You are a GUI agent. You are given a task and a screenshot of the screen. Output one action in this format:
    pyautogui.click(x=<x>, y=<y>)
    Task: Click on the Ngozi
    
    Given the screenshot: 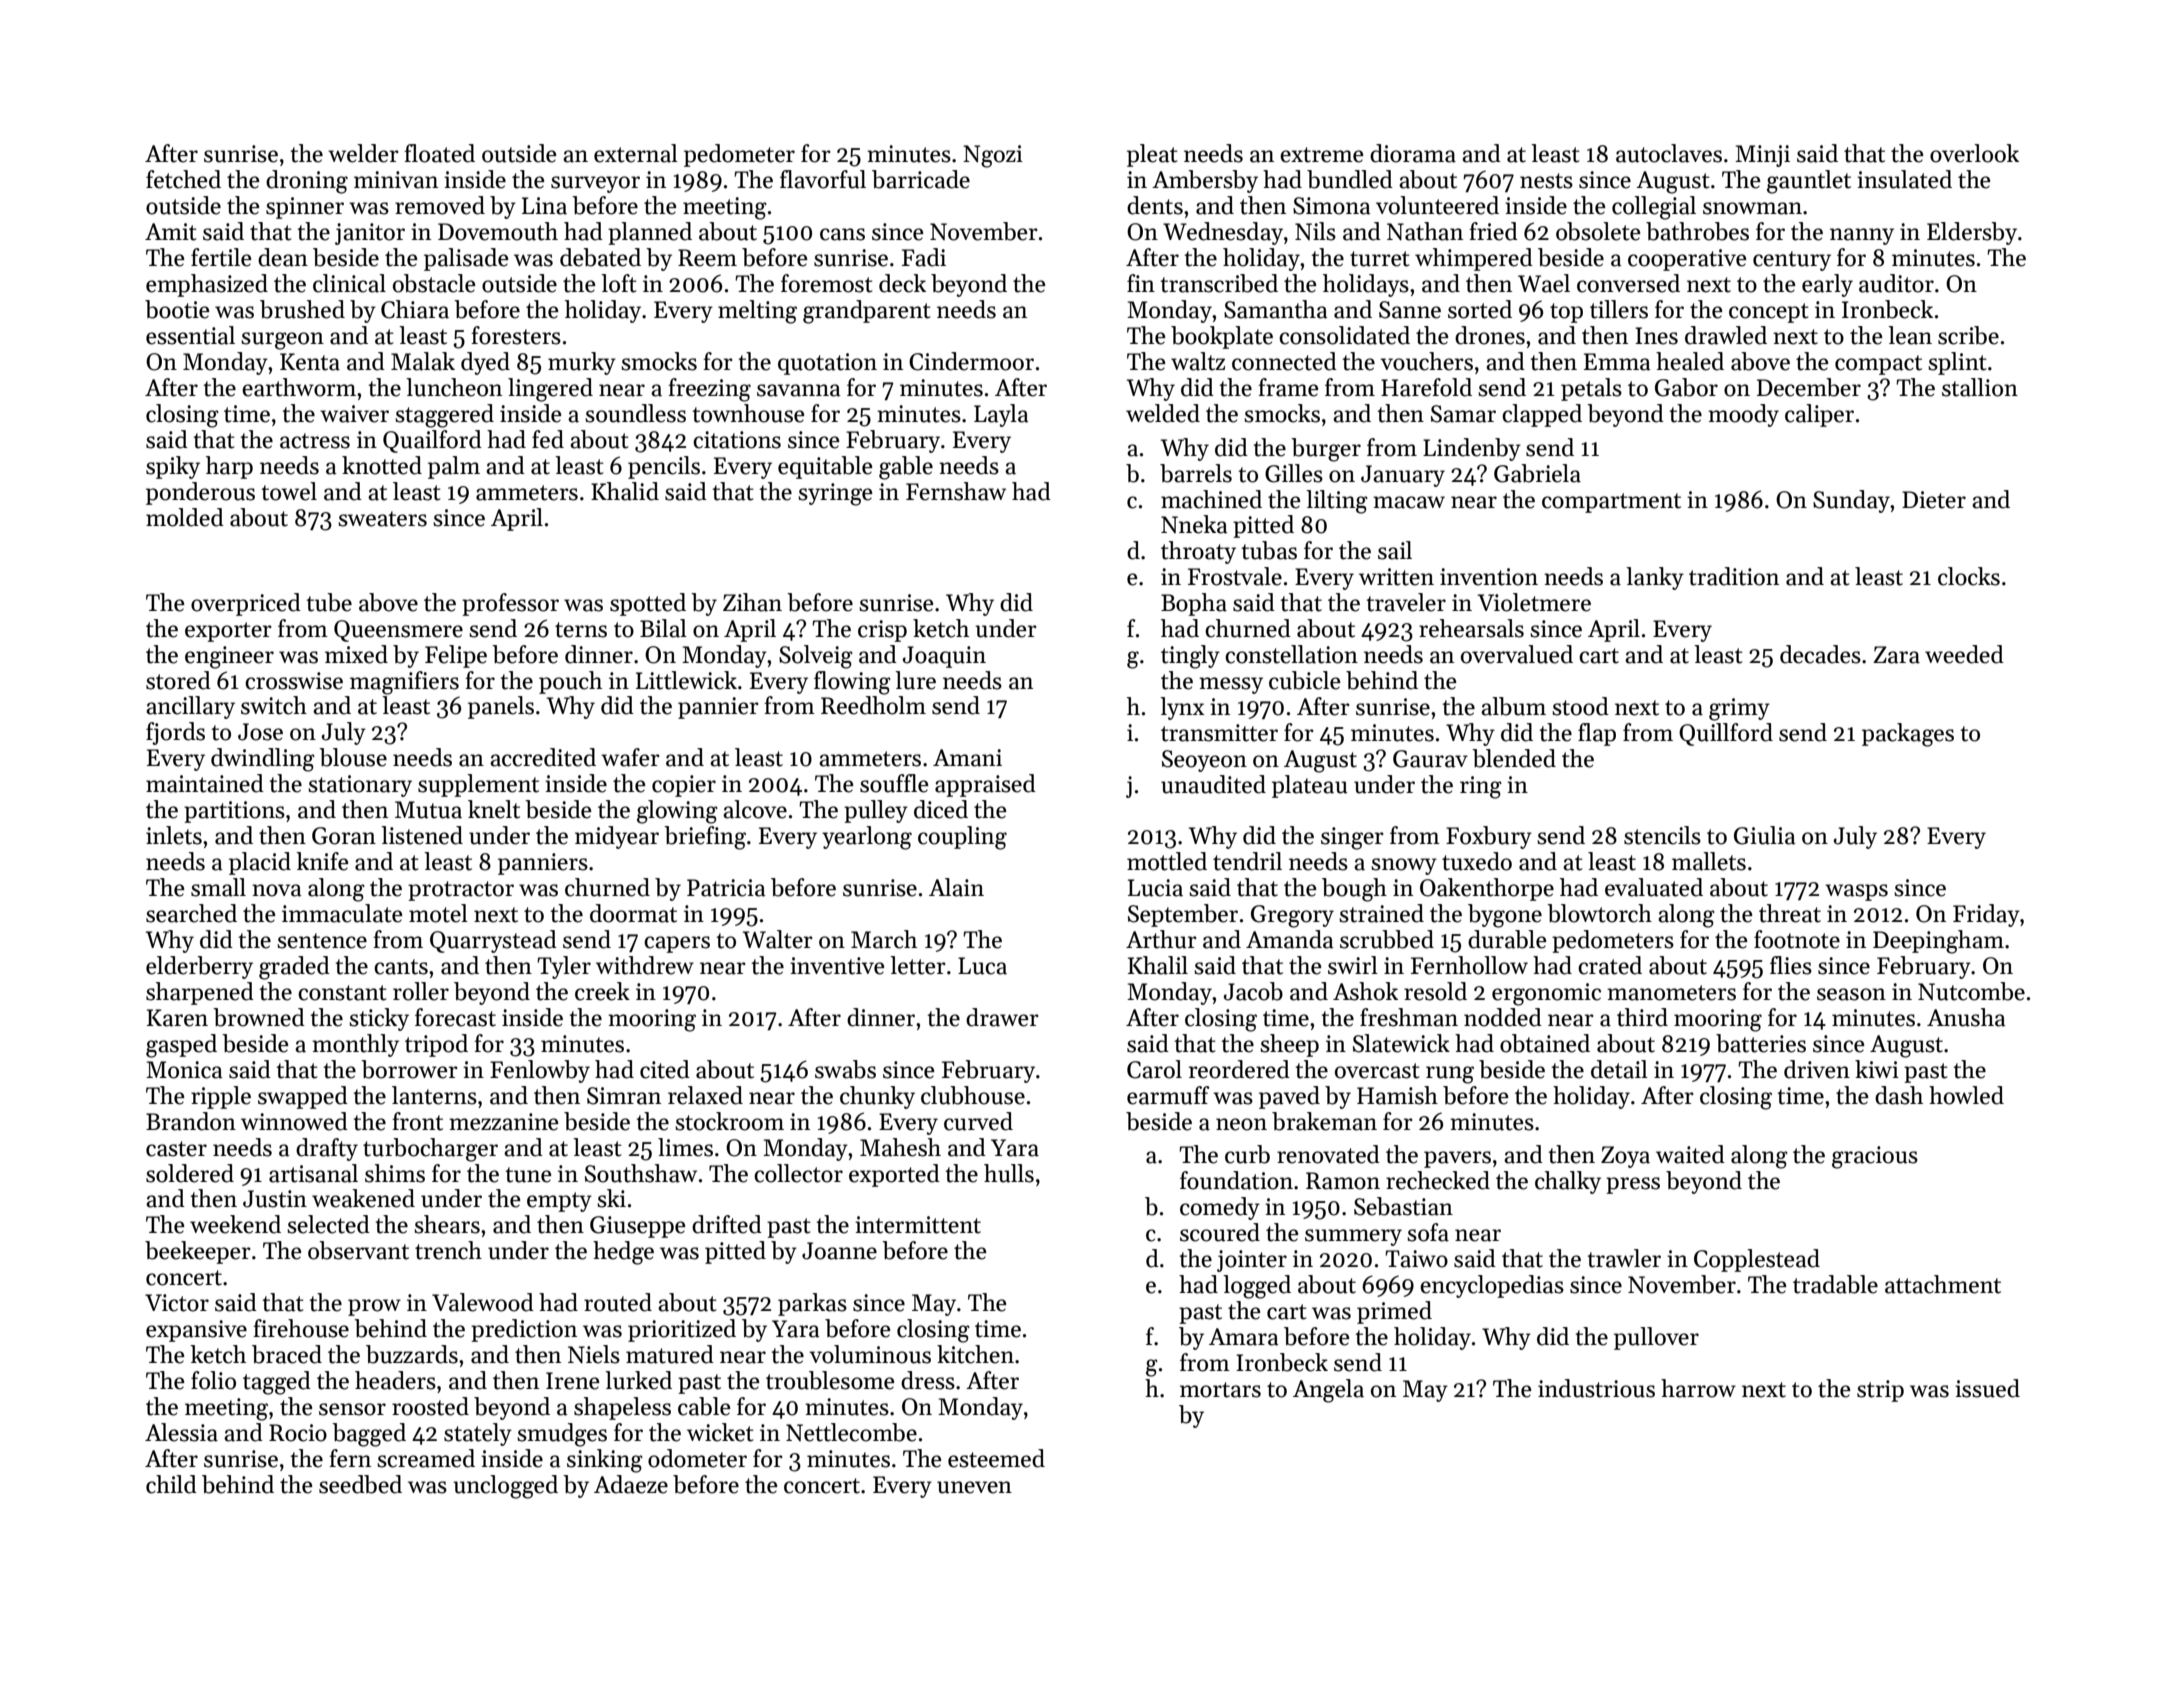 What is the action you would take?
    pyautogui.click(x=993, y=156)
